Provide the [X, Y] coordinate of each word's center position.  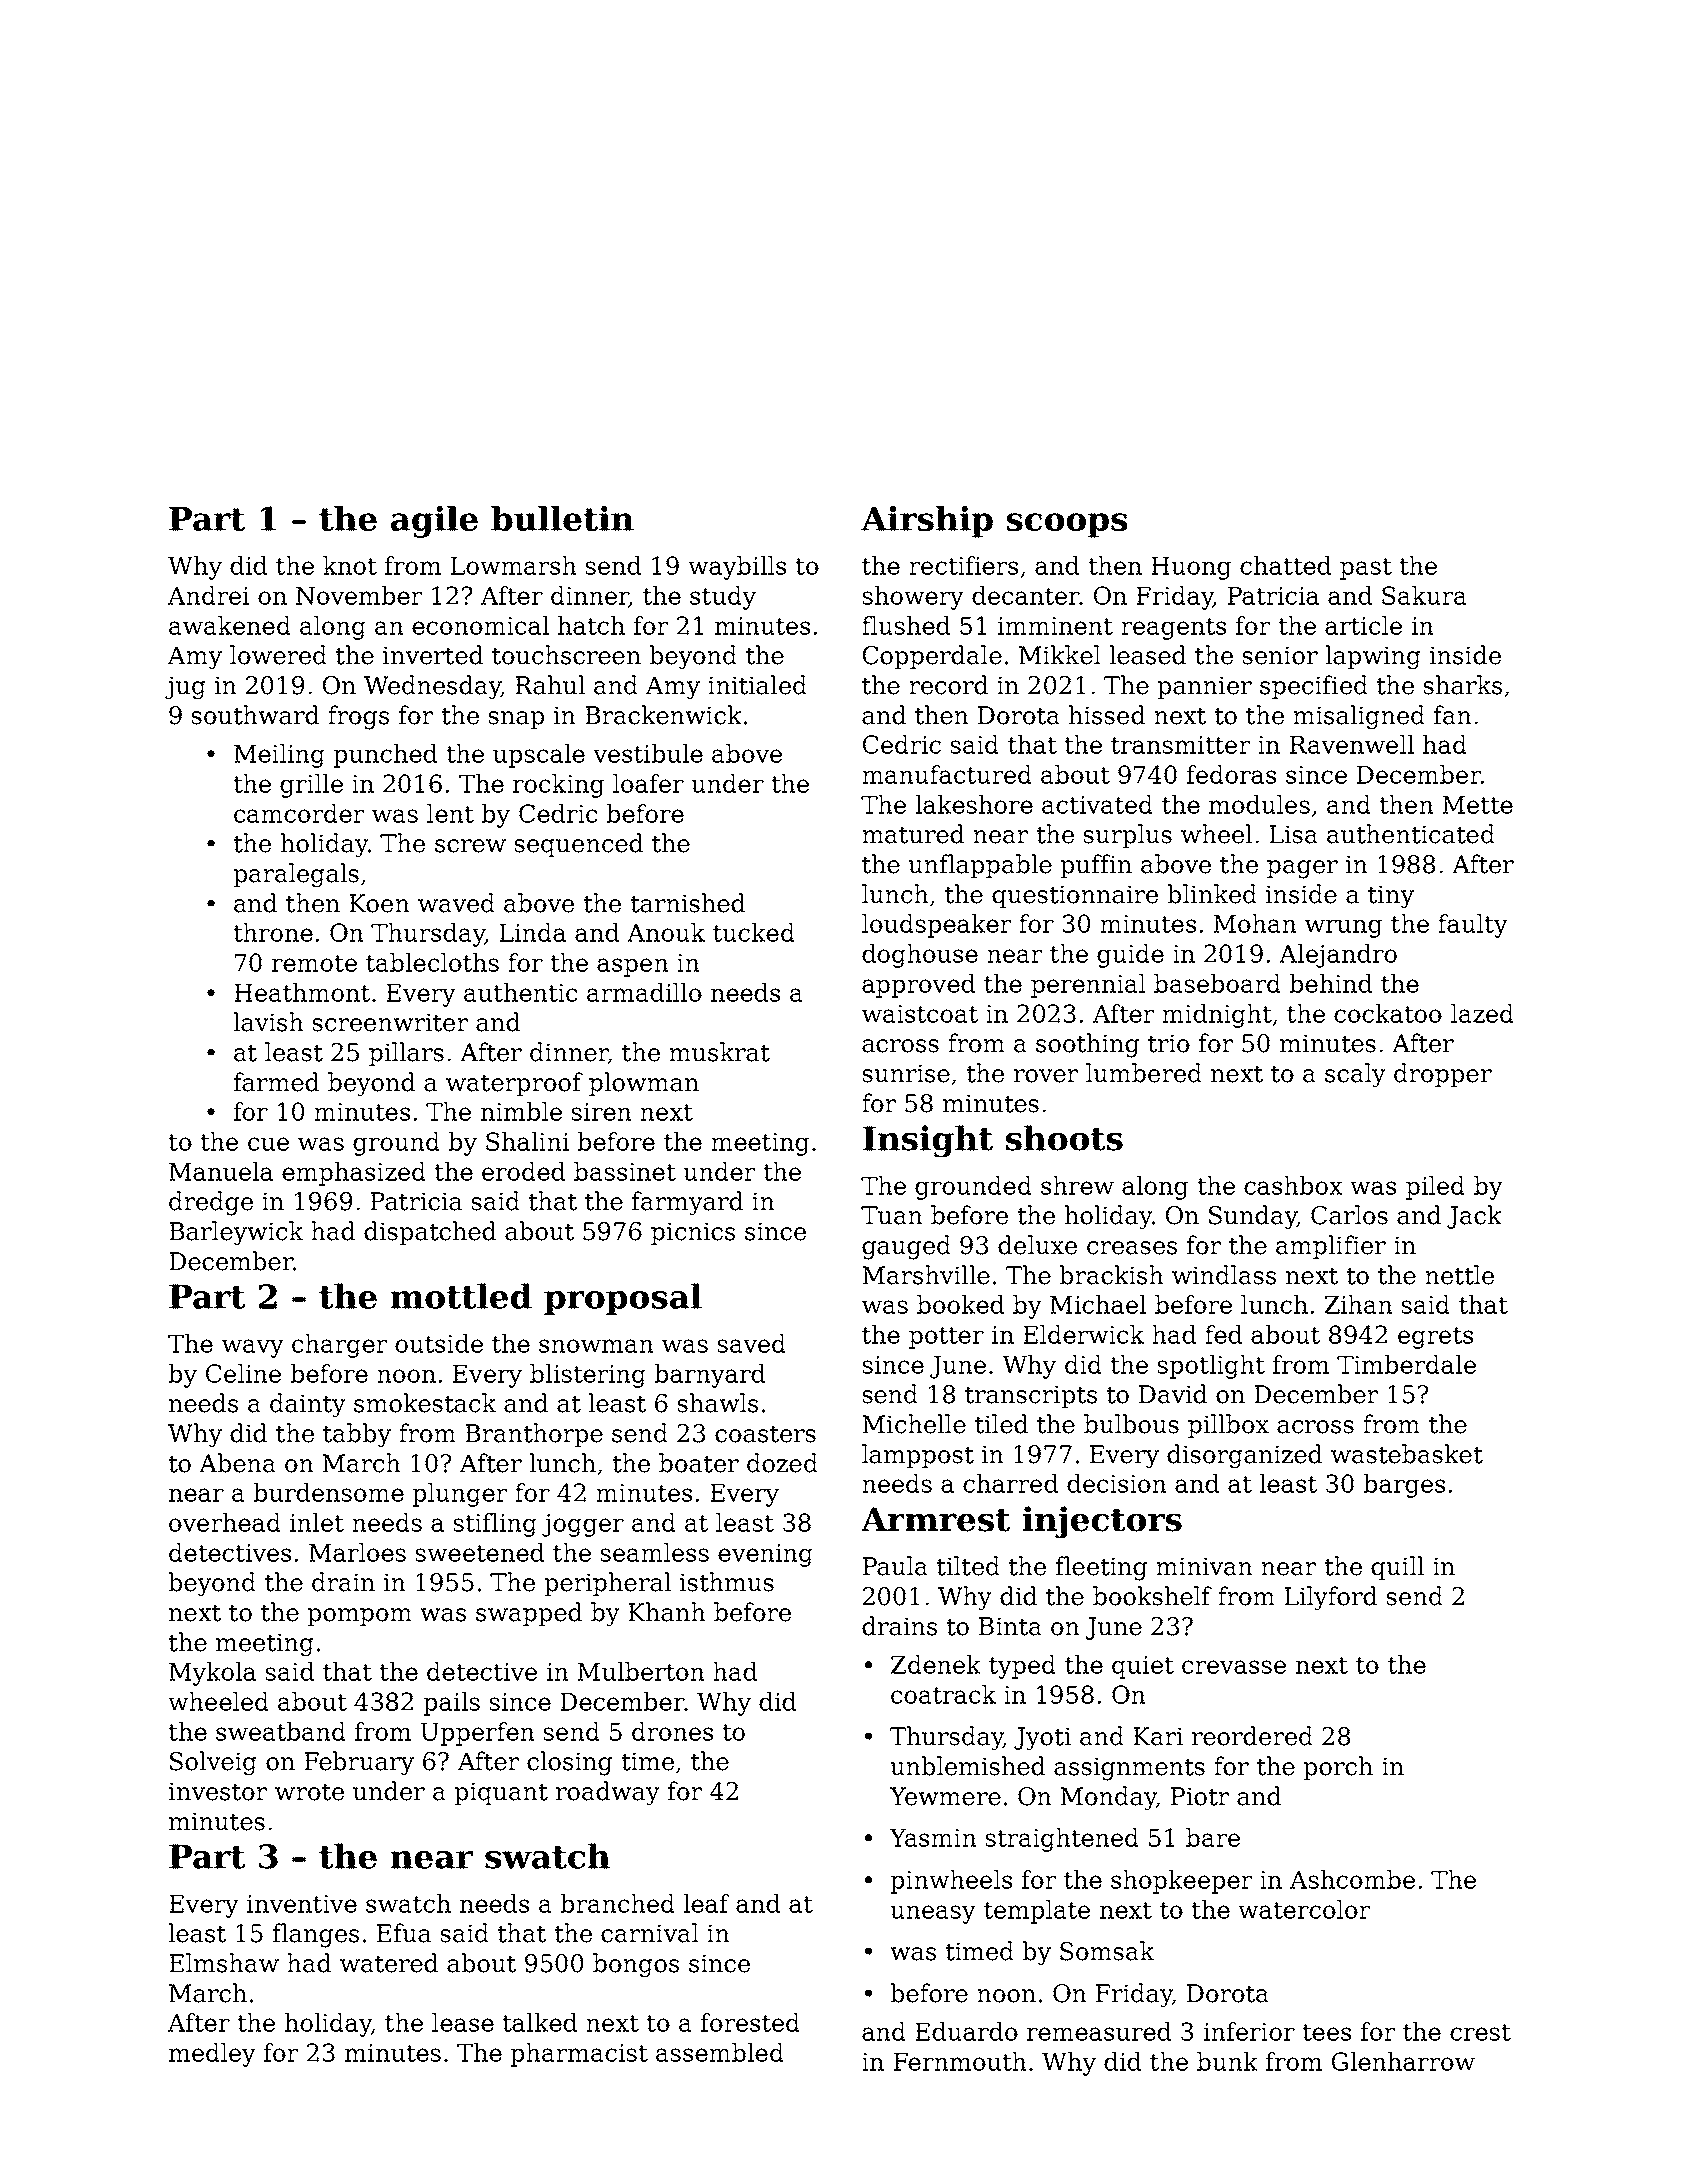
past [1366, 569]
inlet [317, 1522]
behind [1330, 983]
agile [434, 522]
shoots [1064, 1138]
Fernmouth [960, 2061]
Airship [927, 522]
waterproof [514, 1084]
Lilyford [1330, 1598]
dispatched [430, 1233]
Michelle [914, 1424]
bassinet [625, 1171]
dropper [1443, 1075]
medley [212, 2055]
